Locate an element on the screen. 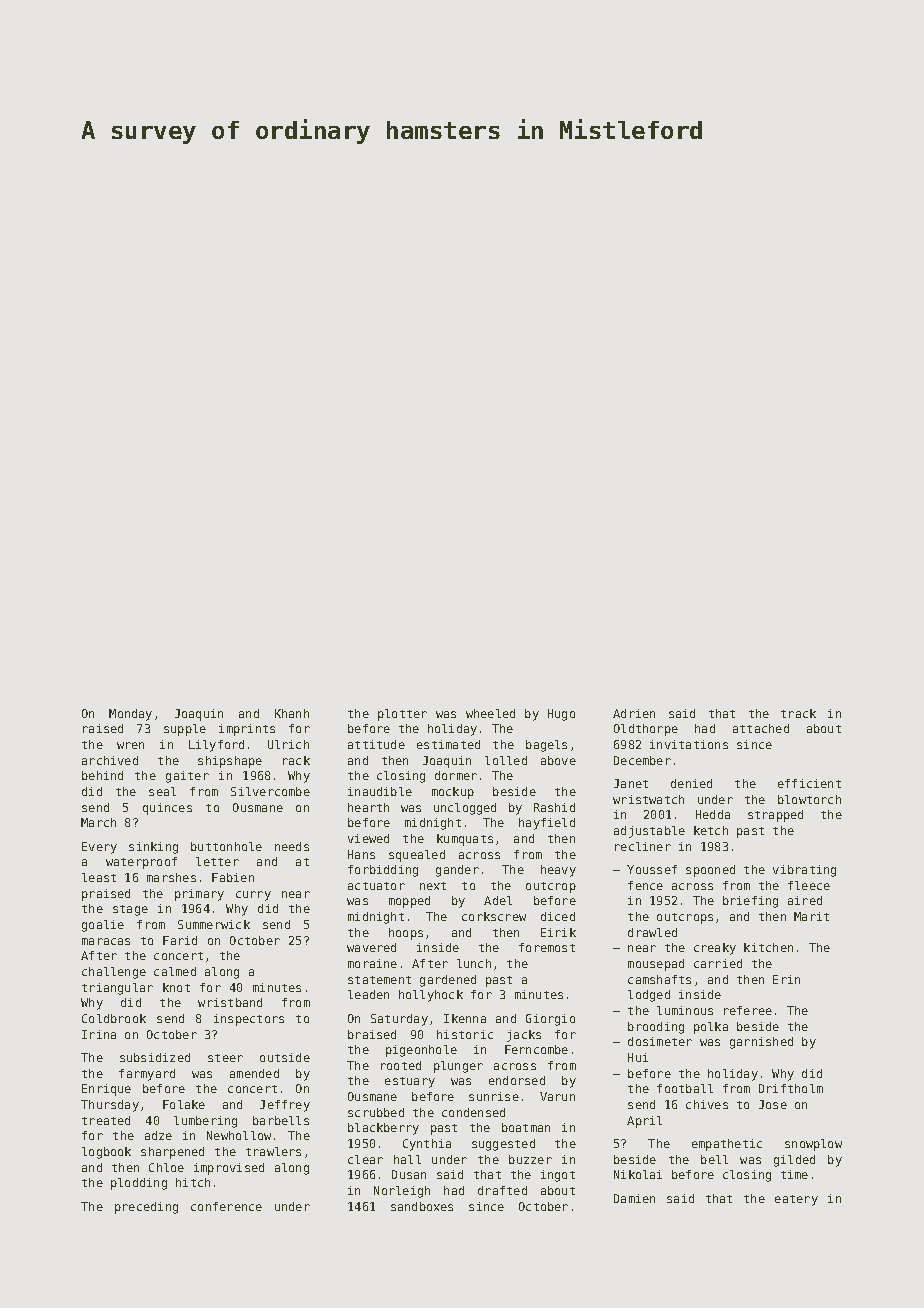 Image resolution: width=924 pixels, height=1308 pixels. mousepad is located at coordinates (656, 965).
